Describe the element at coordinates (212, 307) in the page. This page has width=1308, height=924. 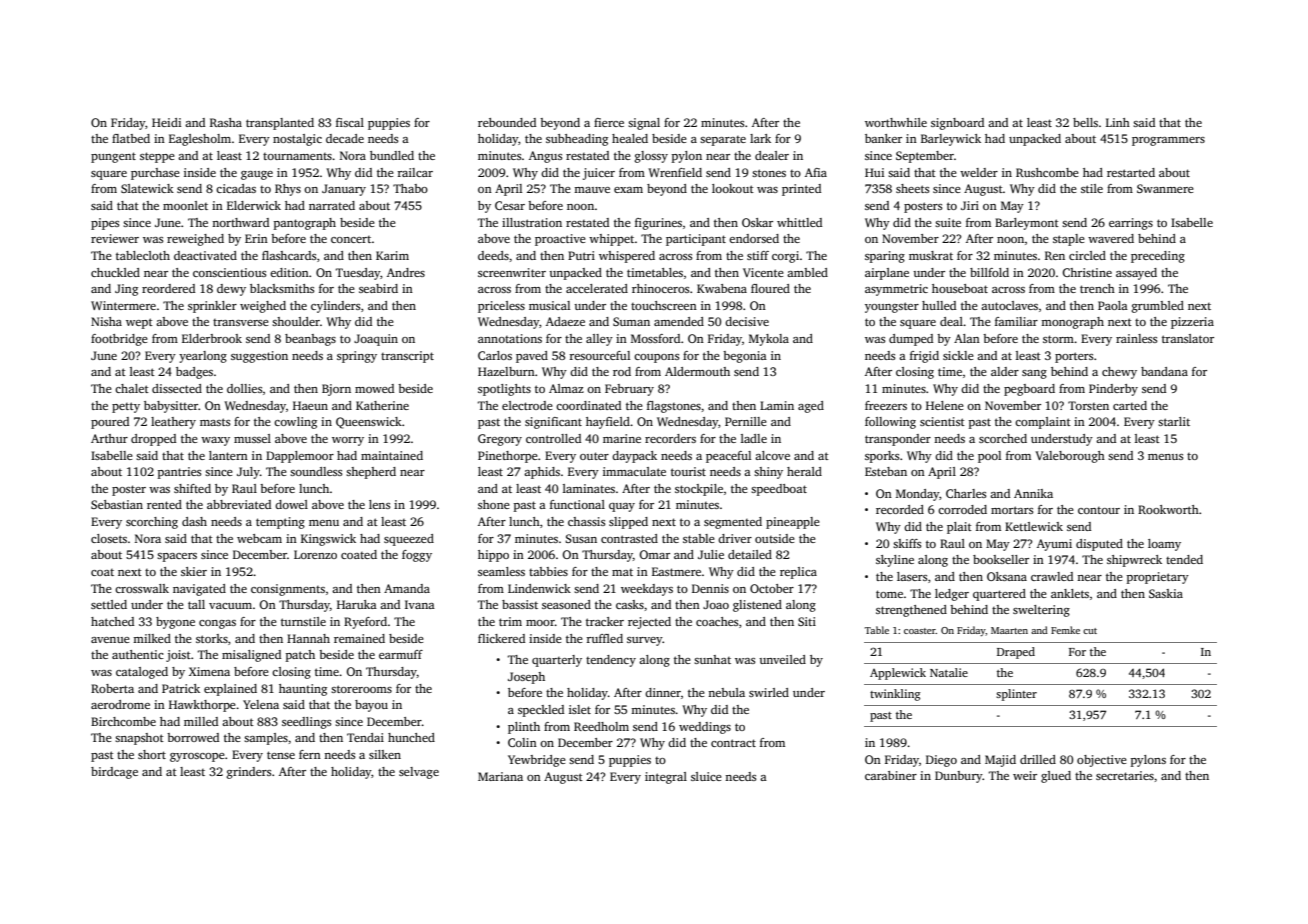
I see `sprinkler` at that location.
